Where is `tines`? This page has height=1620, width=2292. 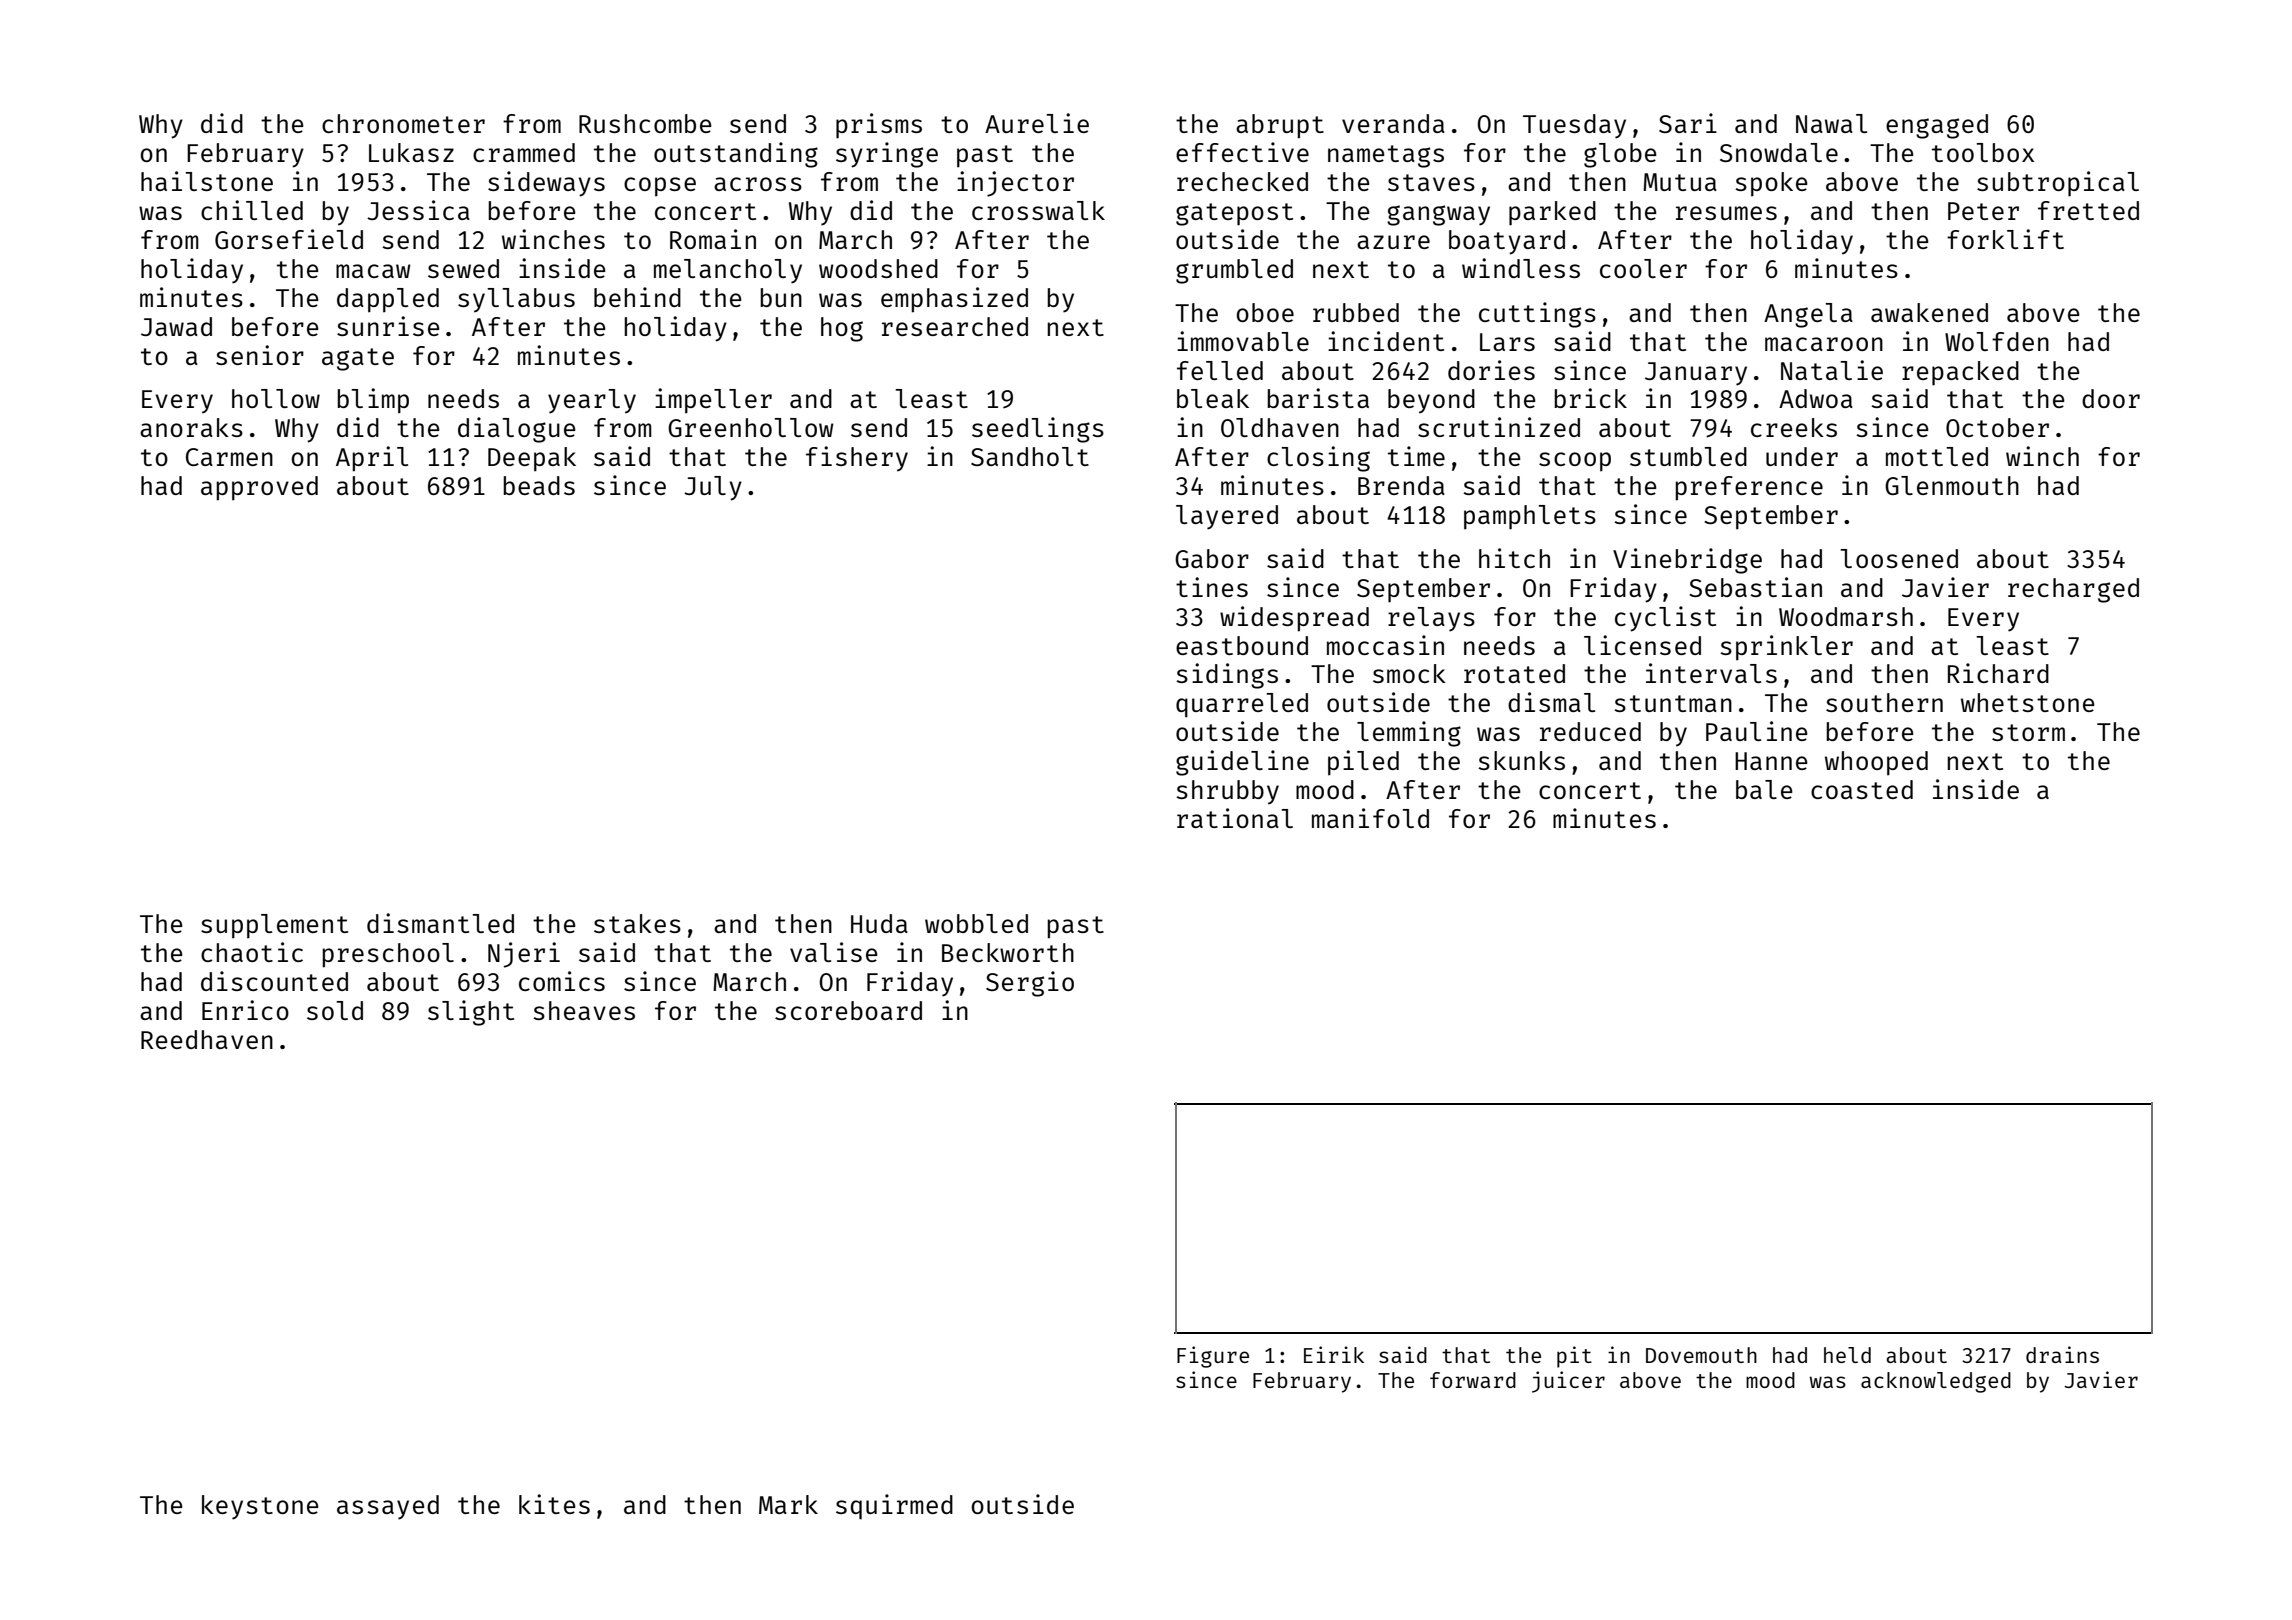 tines is located at coordinates (1212, 587).
